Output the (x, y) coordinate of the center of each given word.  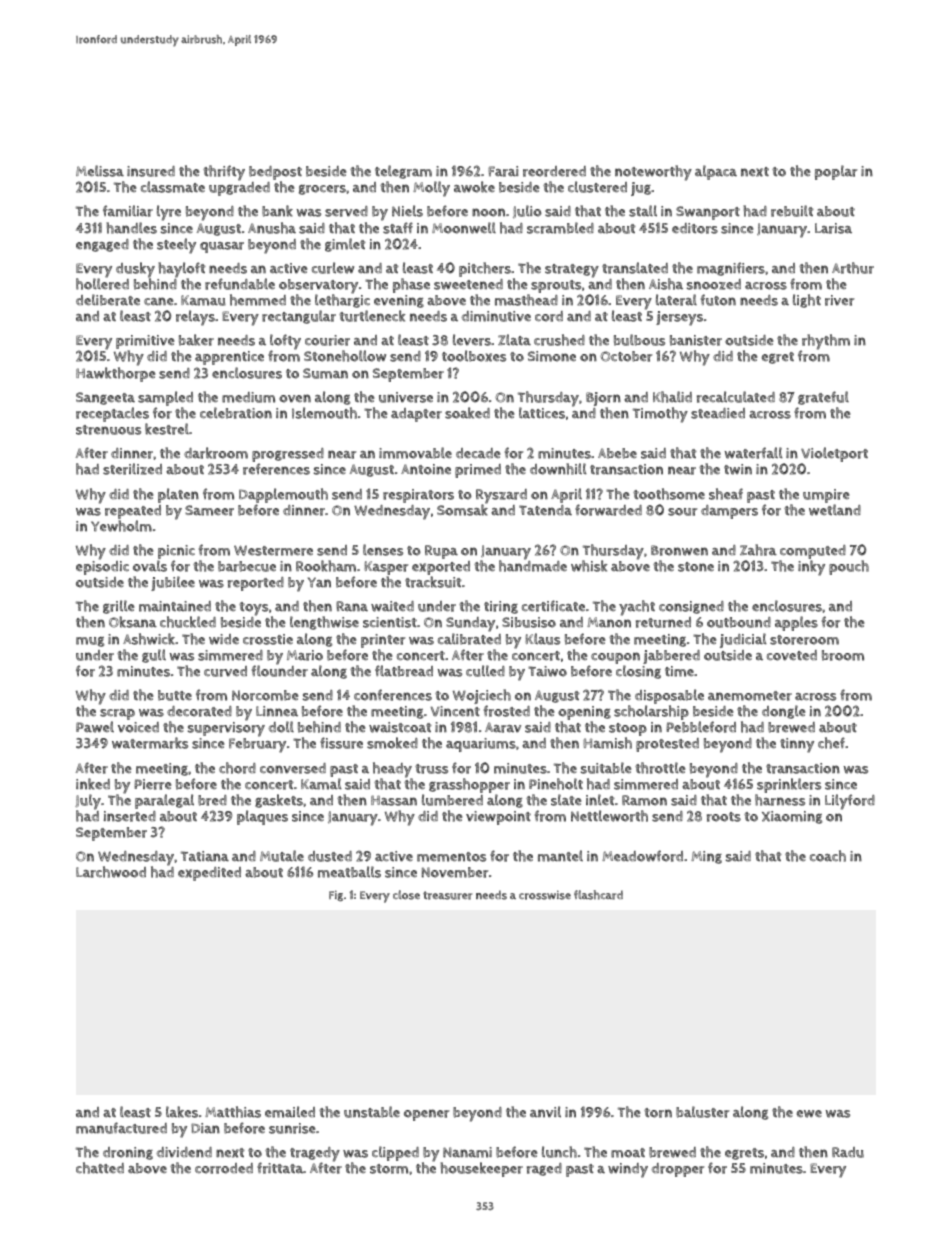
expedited (209, 874)
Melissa (100, 171)
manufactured (121, 1128)
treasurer (447, 895)
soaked (467, 413)
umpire (826, 496)
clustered (597, 187)
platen (178, 495)
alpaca (716, 172)
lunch (559, 1152)
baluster (702, 1112)
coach (828, 856)
